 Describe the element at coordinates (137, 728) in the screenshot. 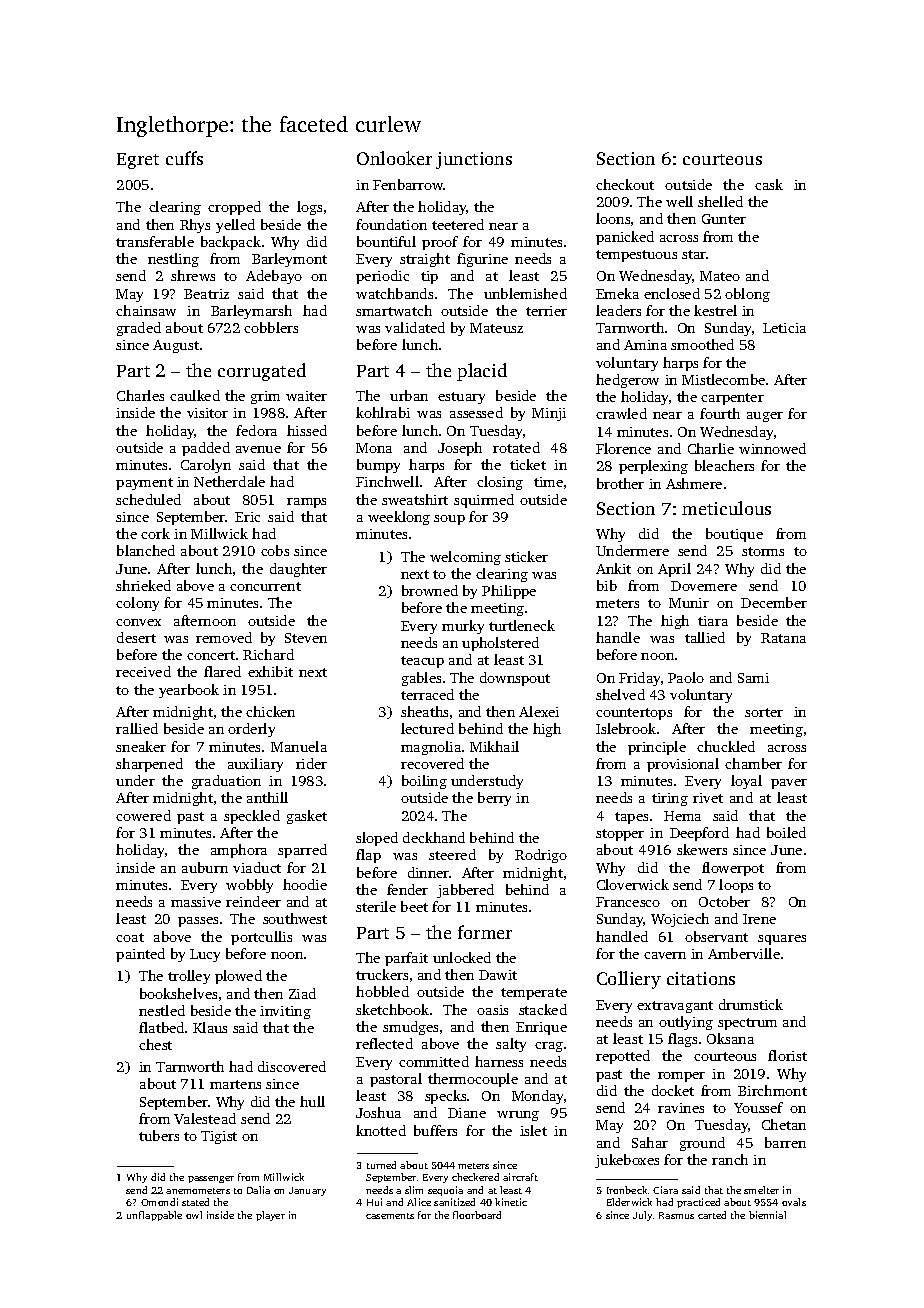

I see `rallied` at that location.
